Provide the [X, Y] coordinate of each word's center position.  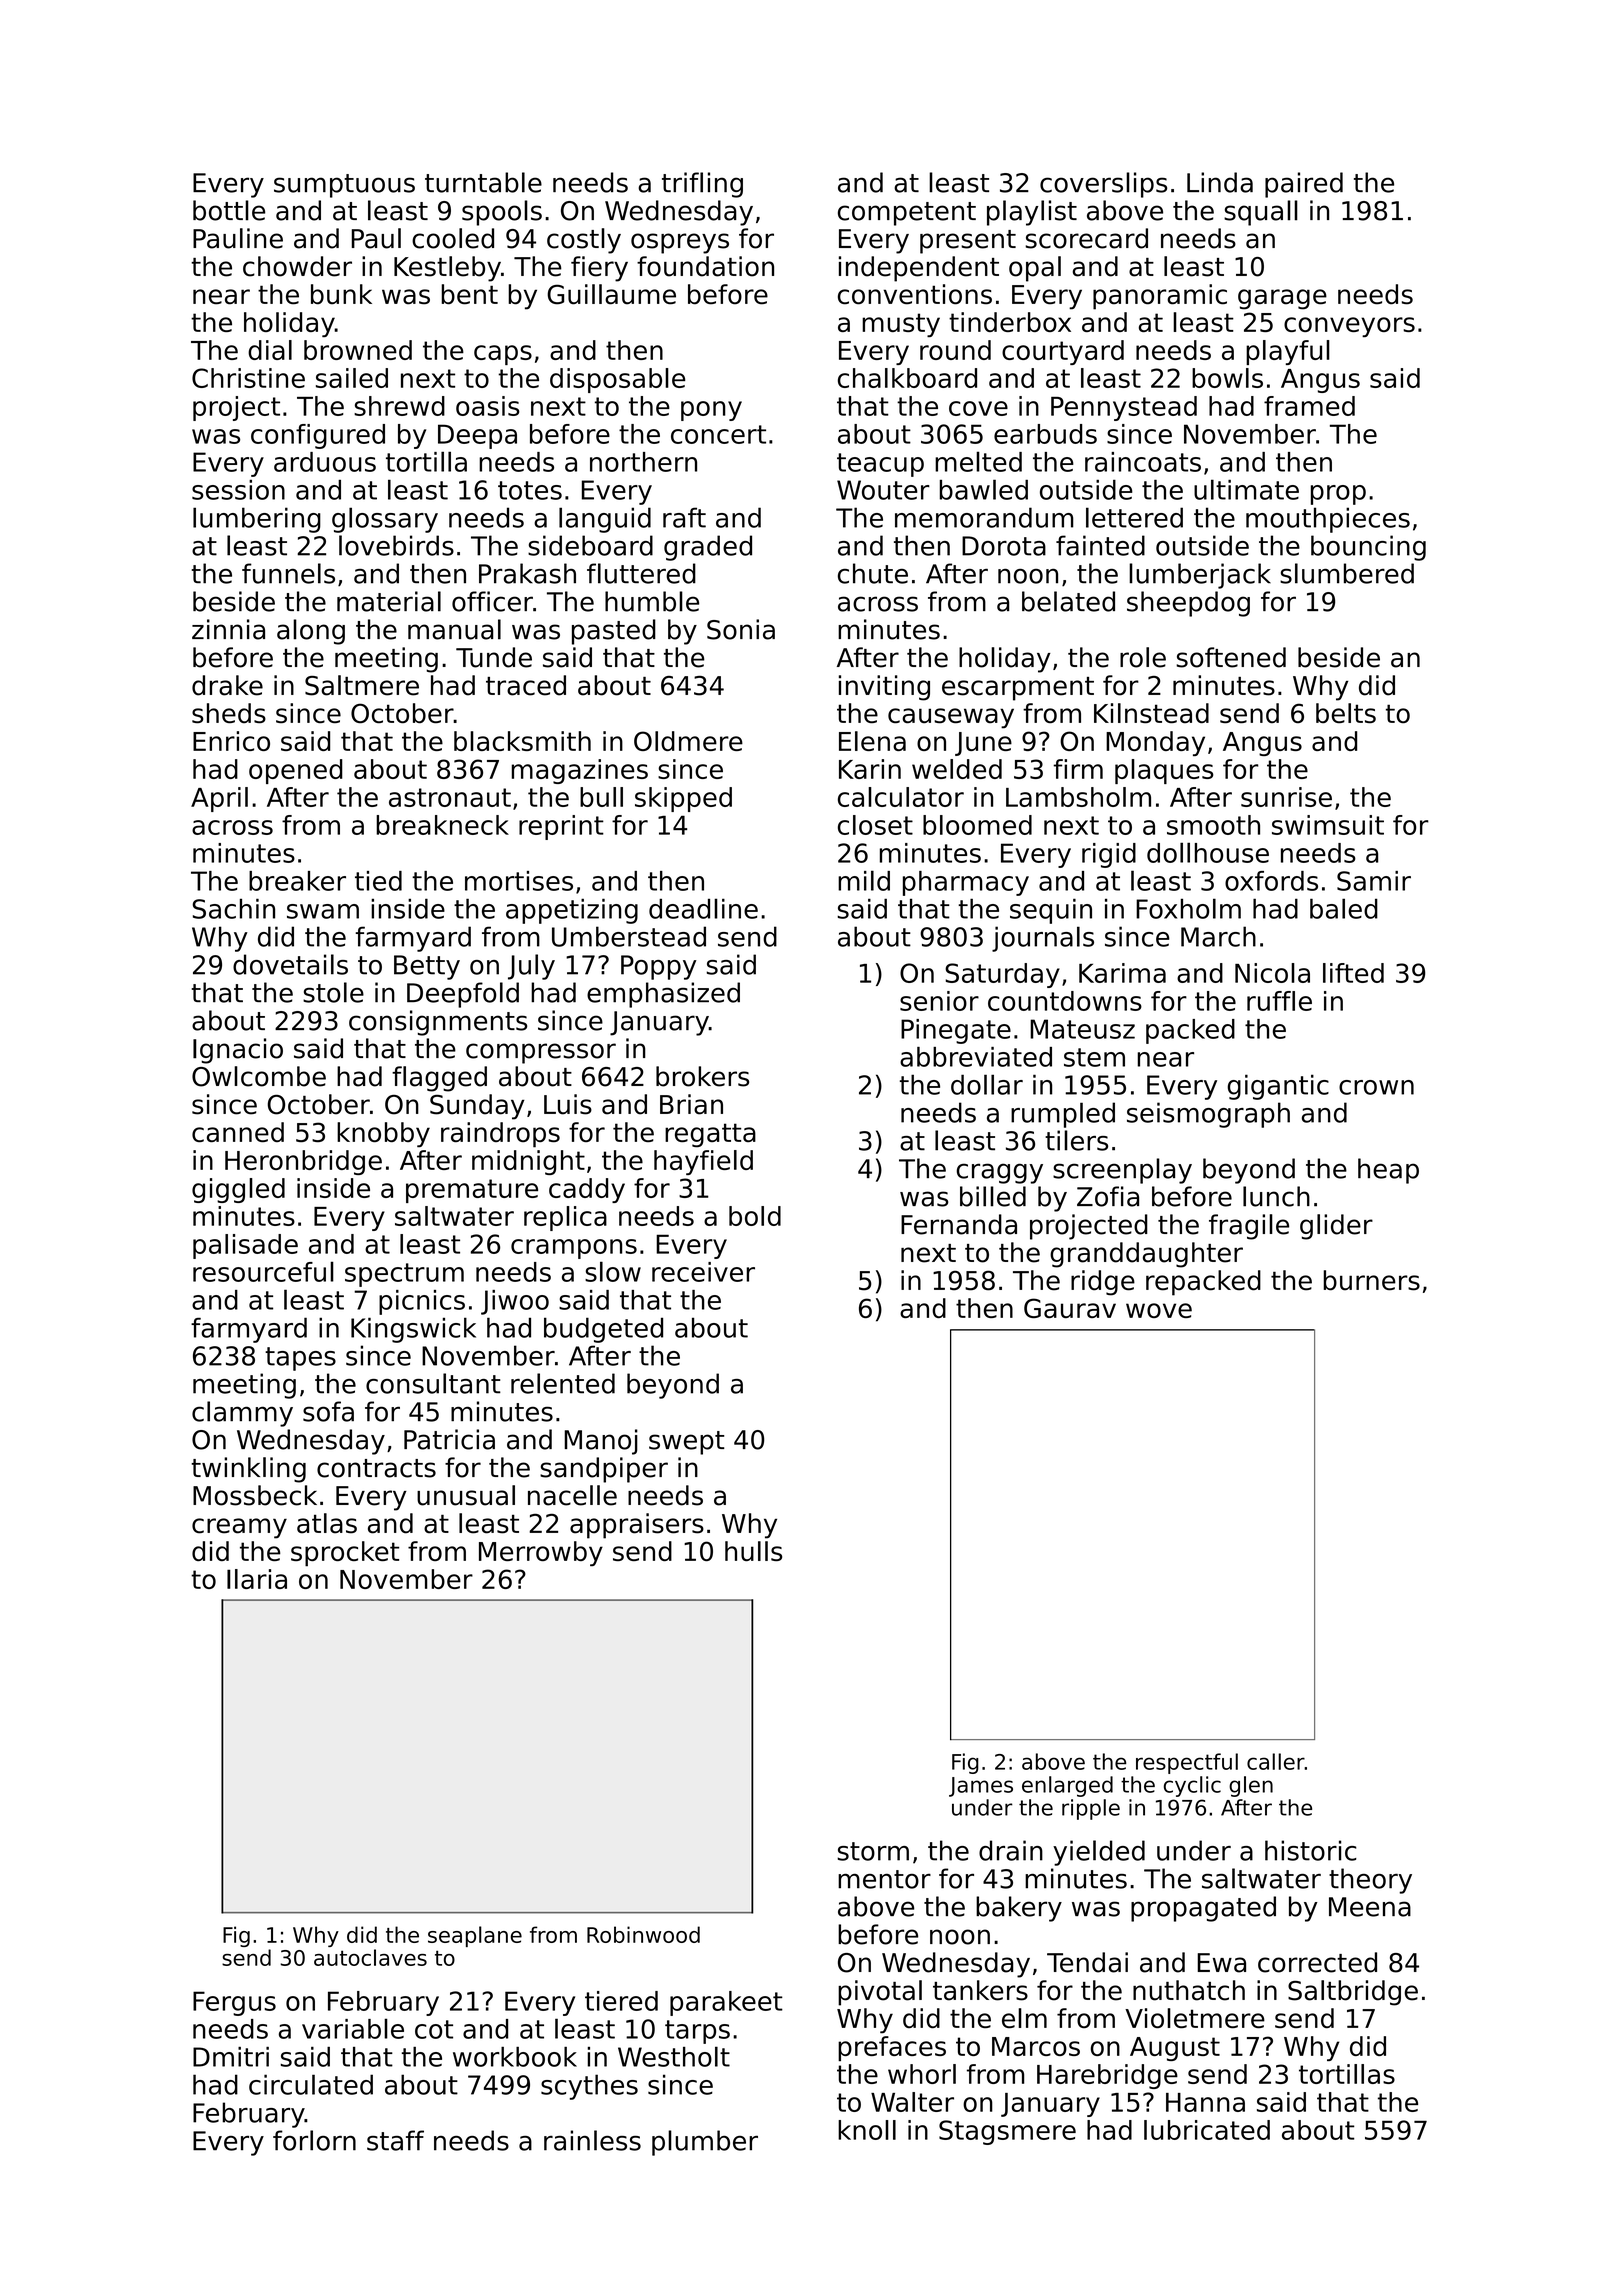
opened [296, 771]
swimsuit [1328, 825]
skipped [683, 799]
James [981, 1787]
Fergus [234, 2003]
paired [1304, 185]
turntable [483, 182]
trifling [702, 185]
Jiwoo [515, 1302]
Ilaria [257, 1579]
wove [1159, 1310]
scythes [589, 2087]
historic [1311, 1850]
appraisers [637, 1526]
